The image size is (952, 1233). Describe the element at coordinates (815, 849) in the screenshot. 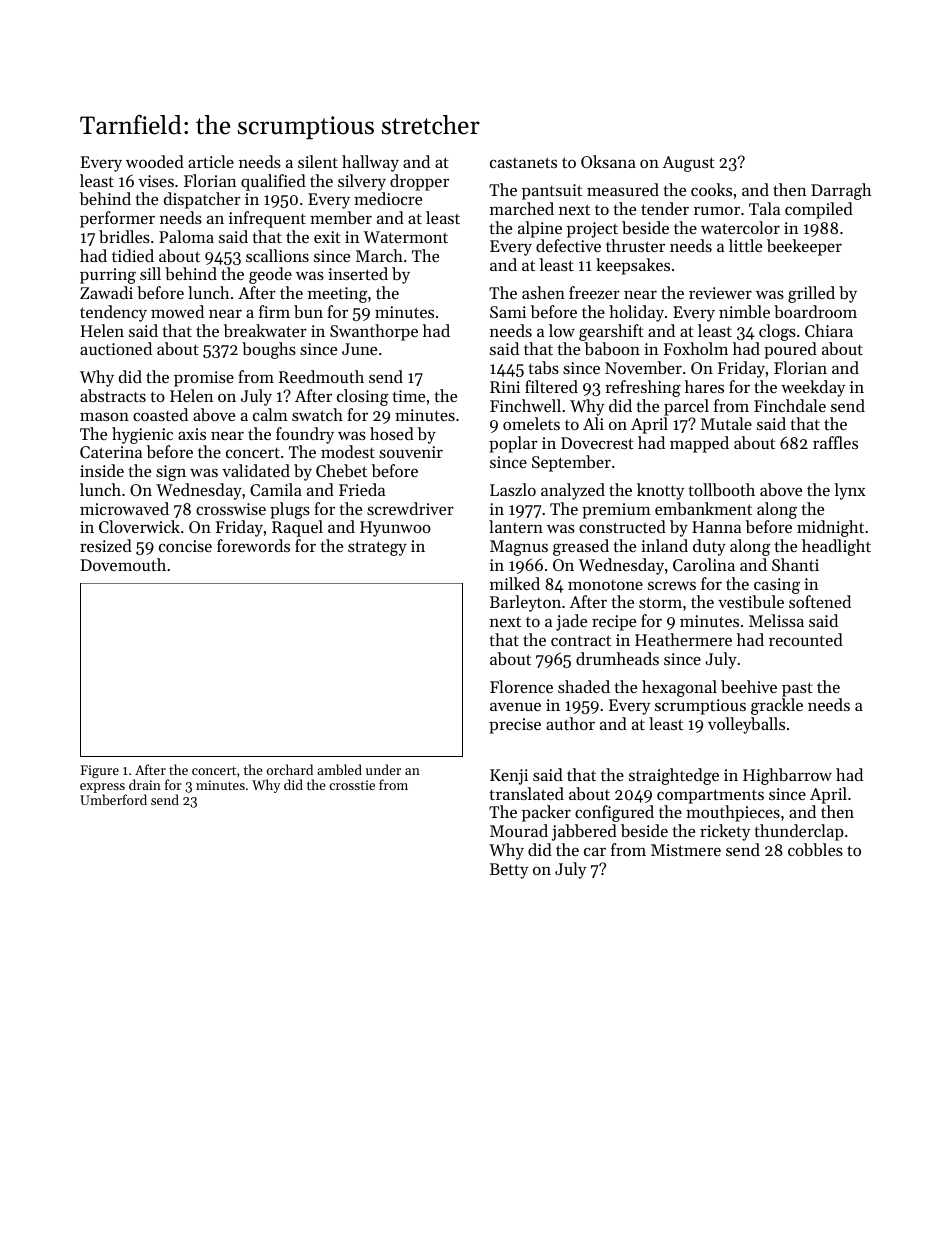

I see `cobbles` at that location.
